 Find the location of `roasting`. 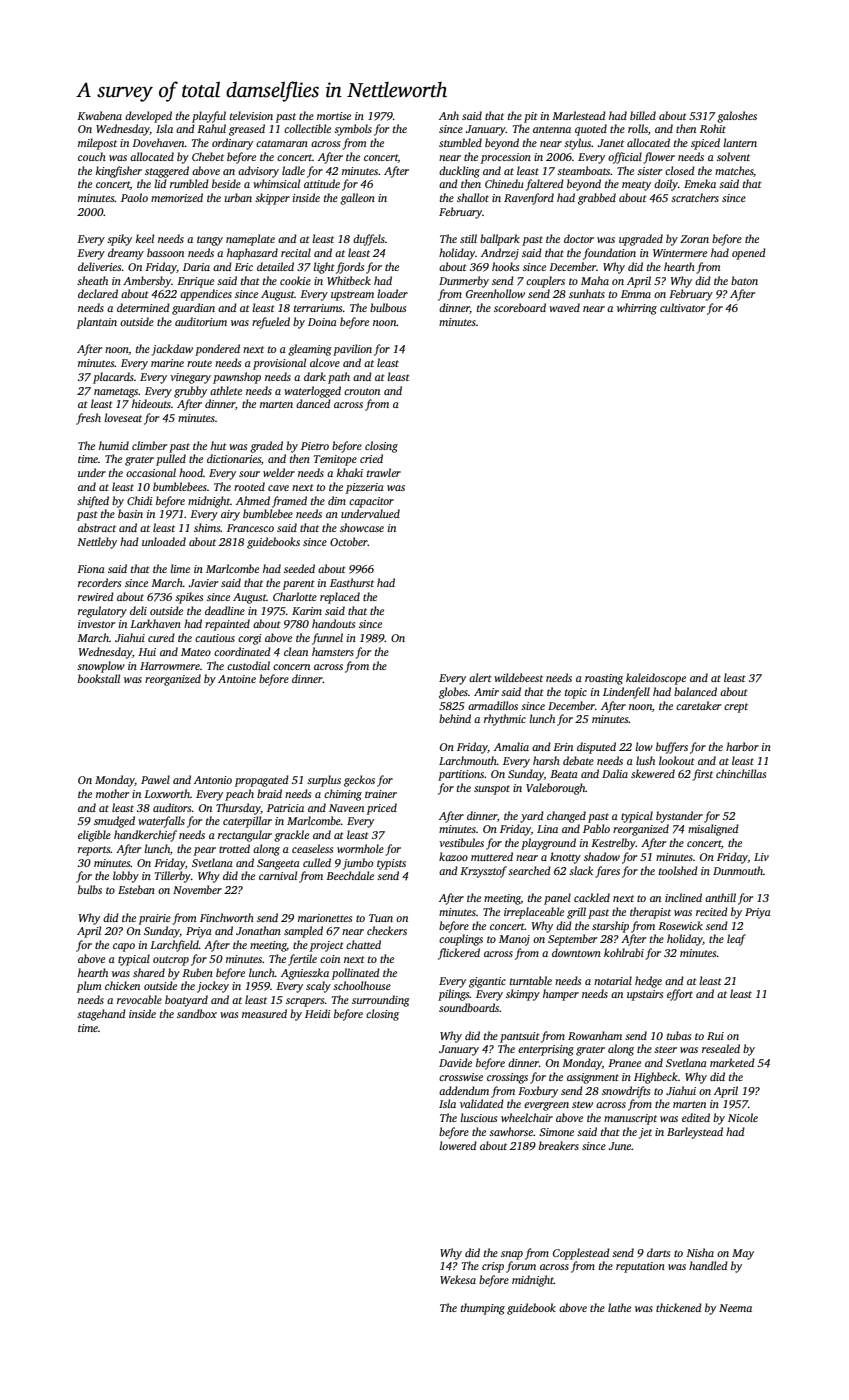

roasting is located at coordinates (604, 679).
